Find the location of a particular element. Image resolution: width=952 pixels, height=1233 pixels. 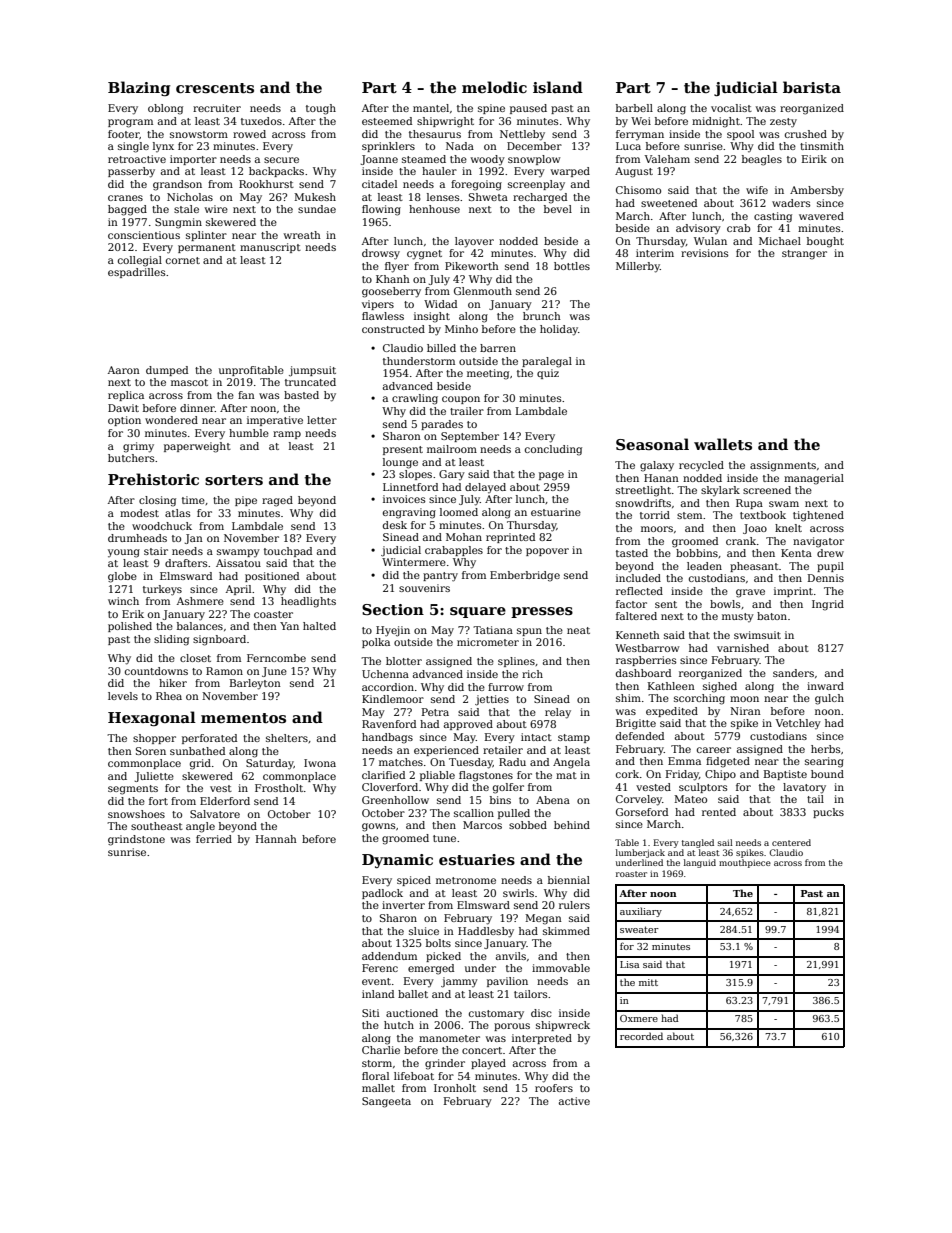

crescents is located at coordinates (215, 88).
